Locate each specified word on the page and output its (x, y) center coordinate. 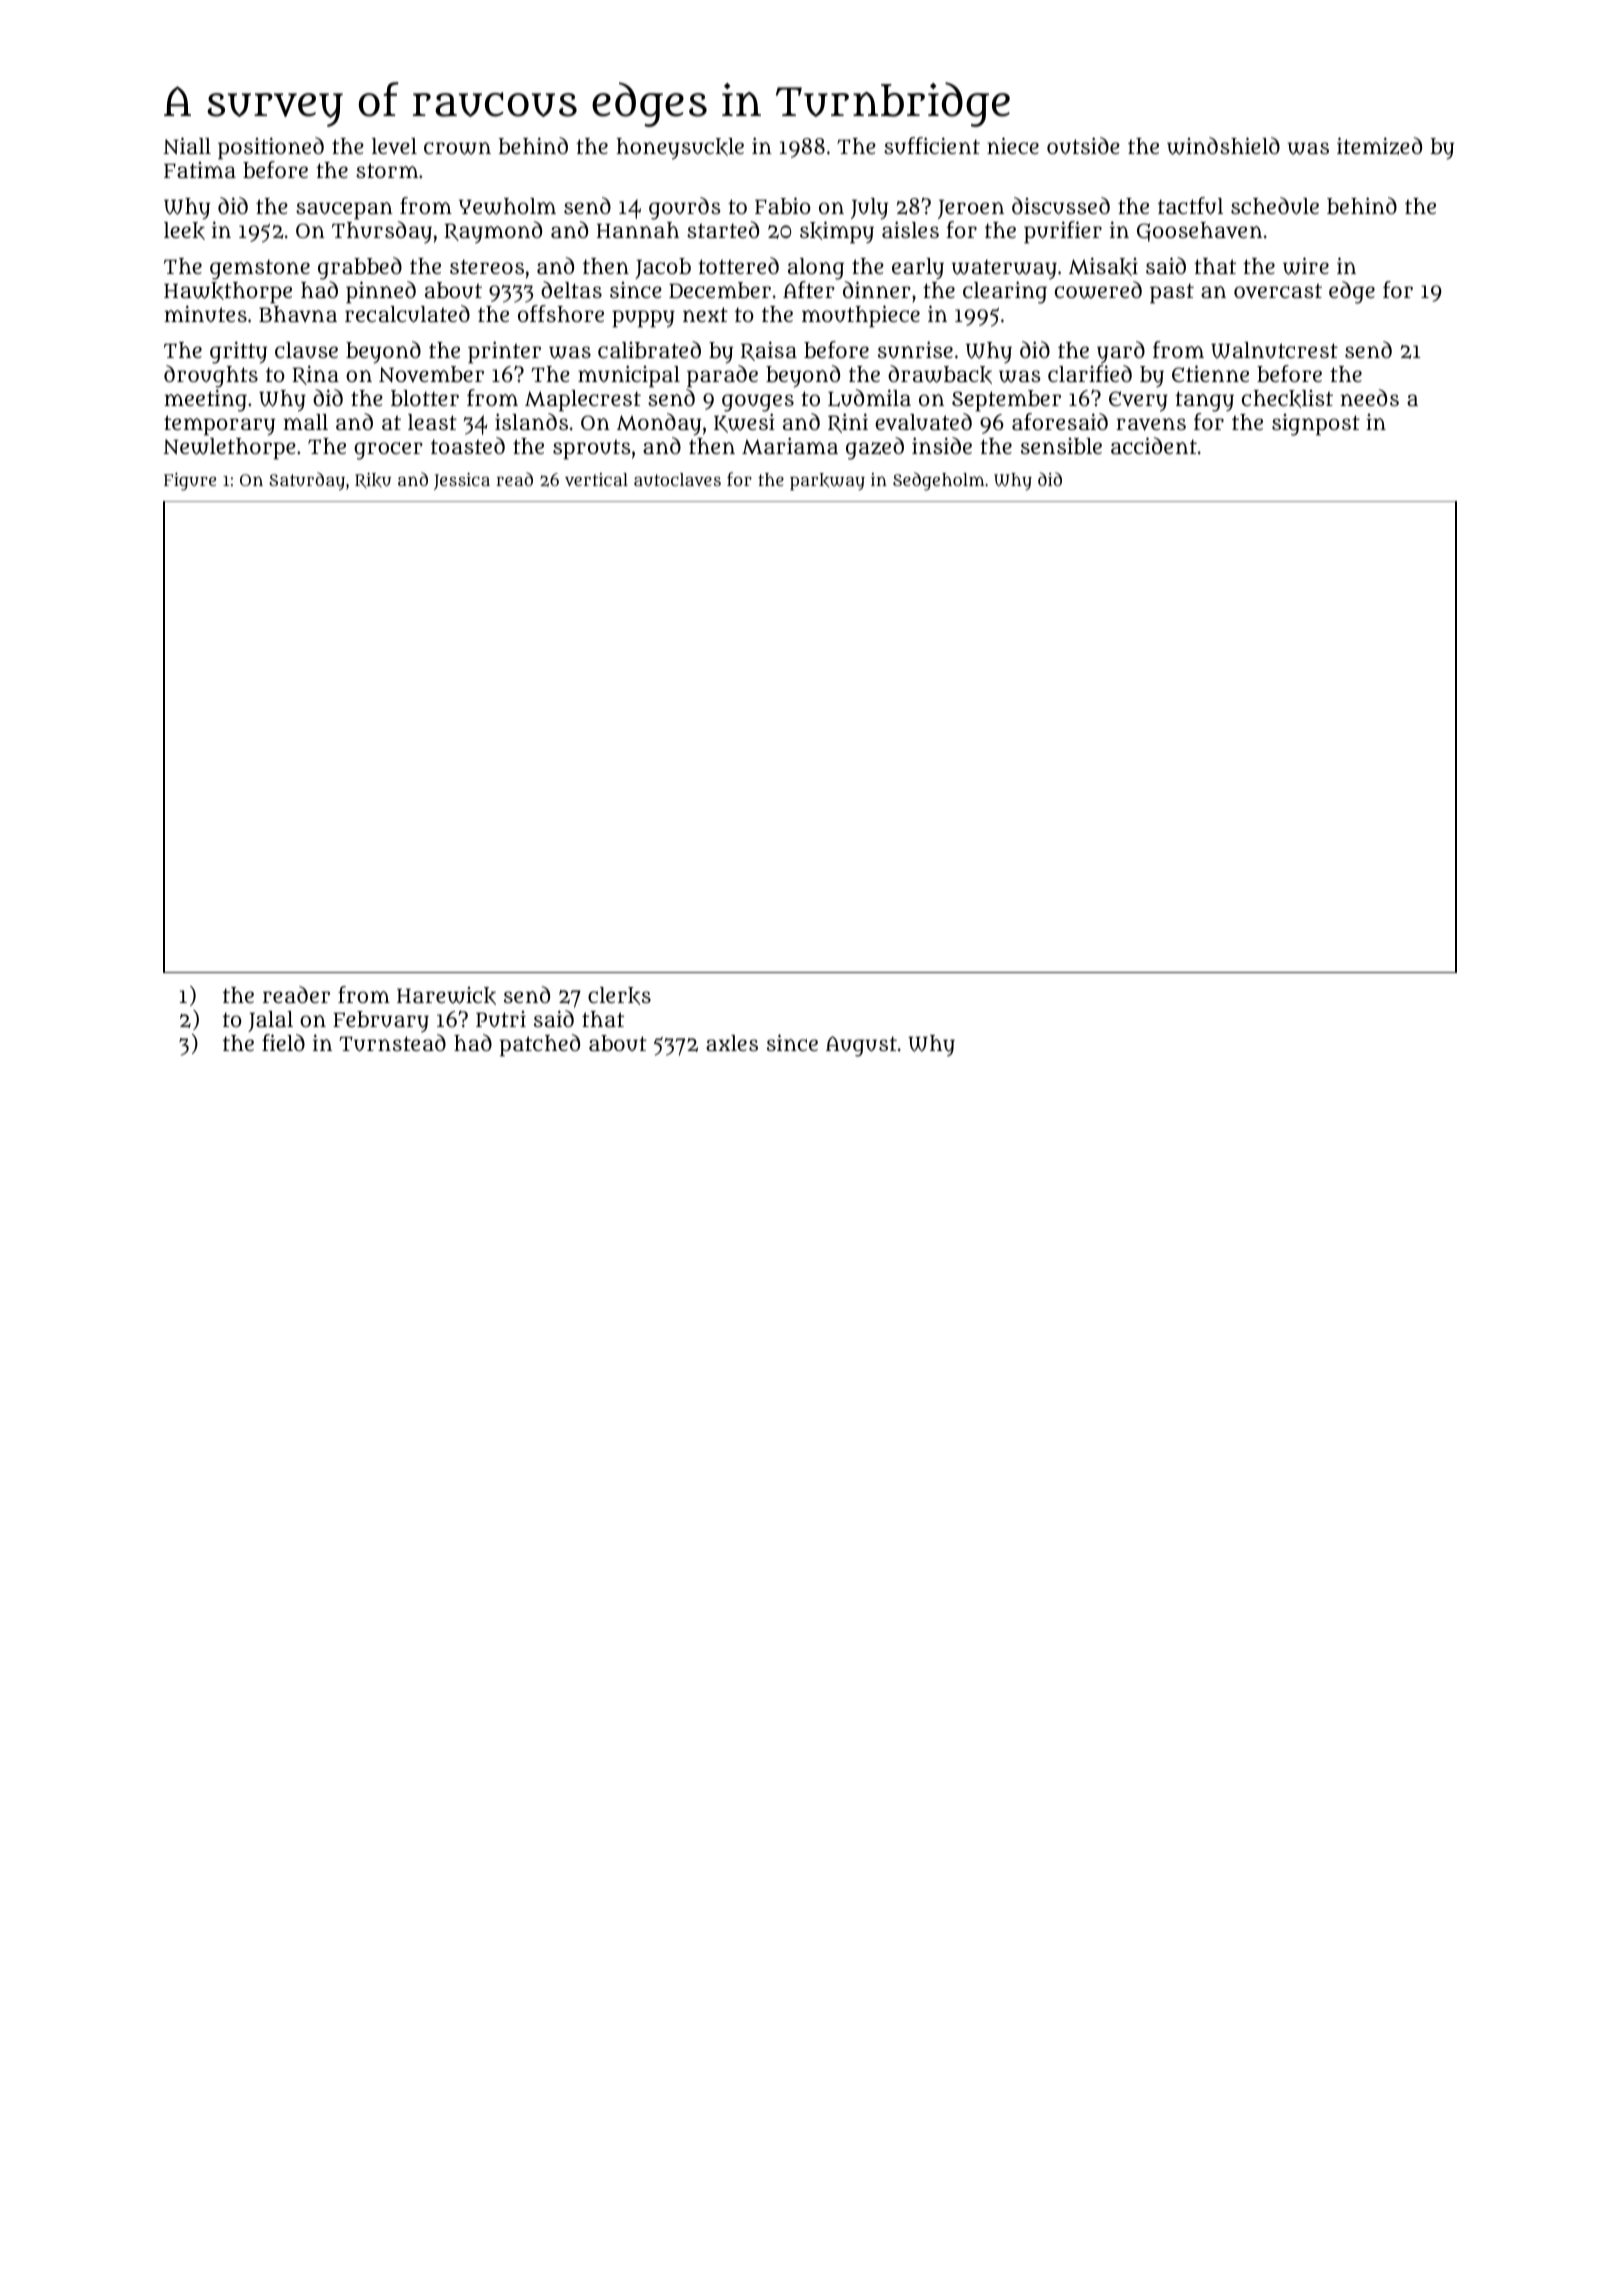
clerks (619, 996)
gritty (238, 352)
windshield (1223, 146)
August (861, 1046)
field (283, 1042)
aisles (910, 229)
